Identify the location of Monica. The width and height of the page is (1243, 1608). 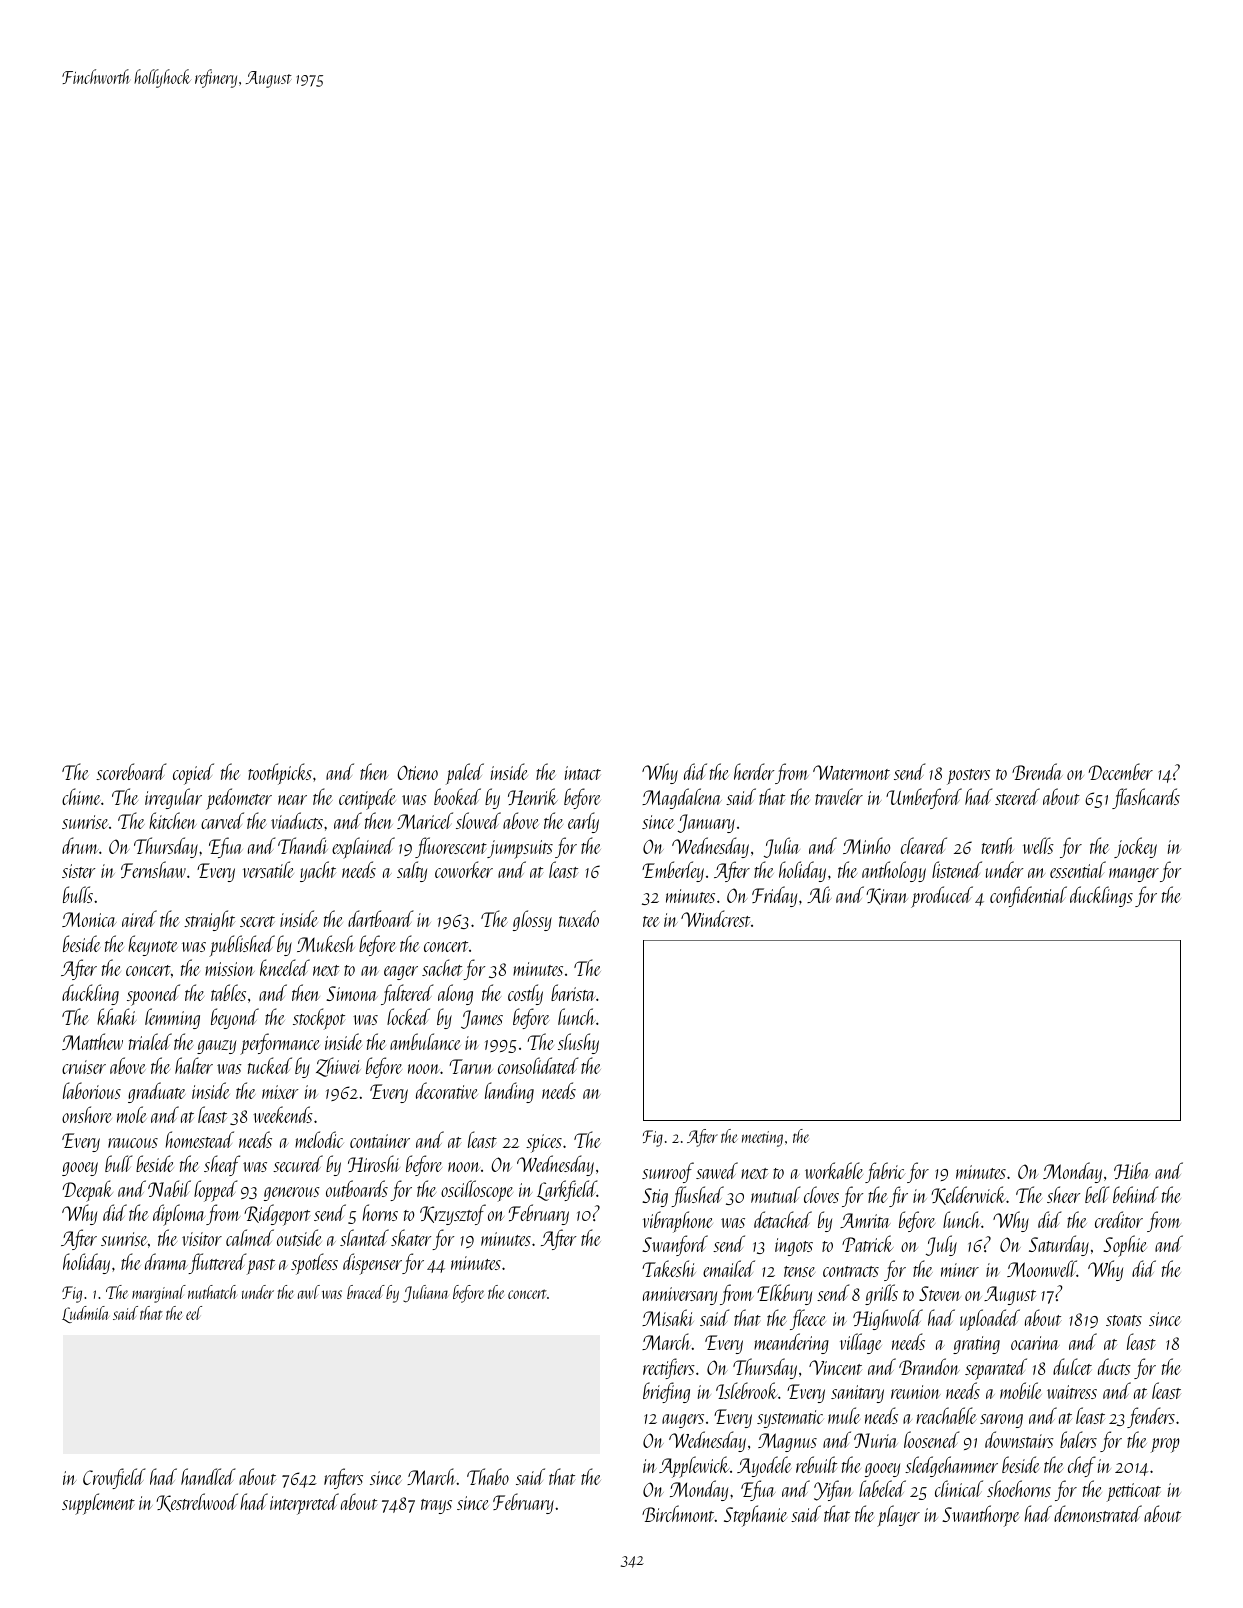
(89, 919).
